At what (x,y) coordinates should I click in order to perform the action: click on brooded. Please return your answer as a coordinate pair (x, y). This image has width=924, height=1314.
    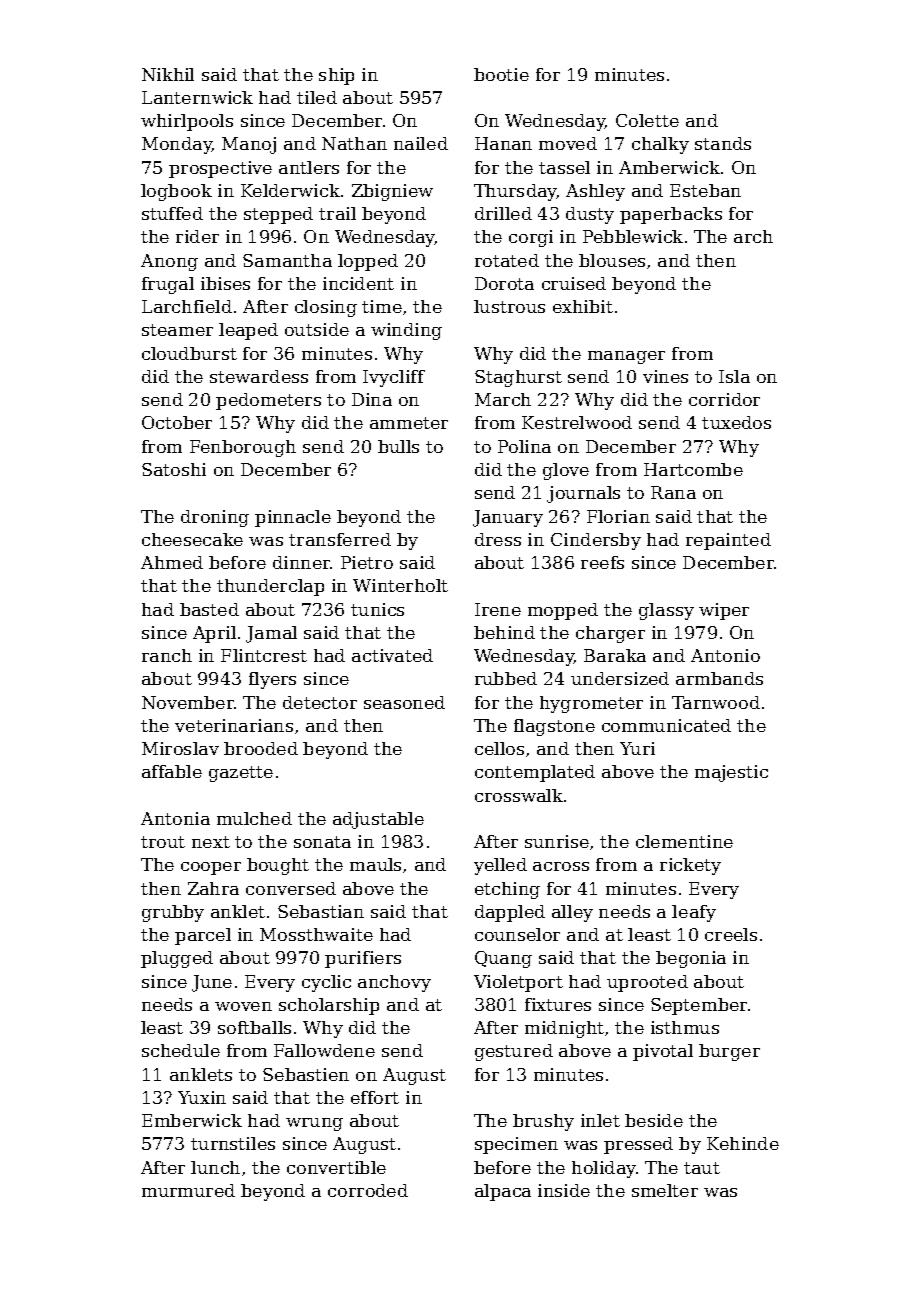
    Looking at the image, I should click on (261, 748).
